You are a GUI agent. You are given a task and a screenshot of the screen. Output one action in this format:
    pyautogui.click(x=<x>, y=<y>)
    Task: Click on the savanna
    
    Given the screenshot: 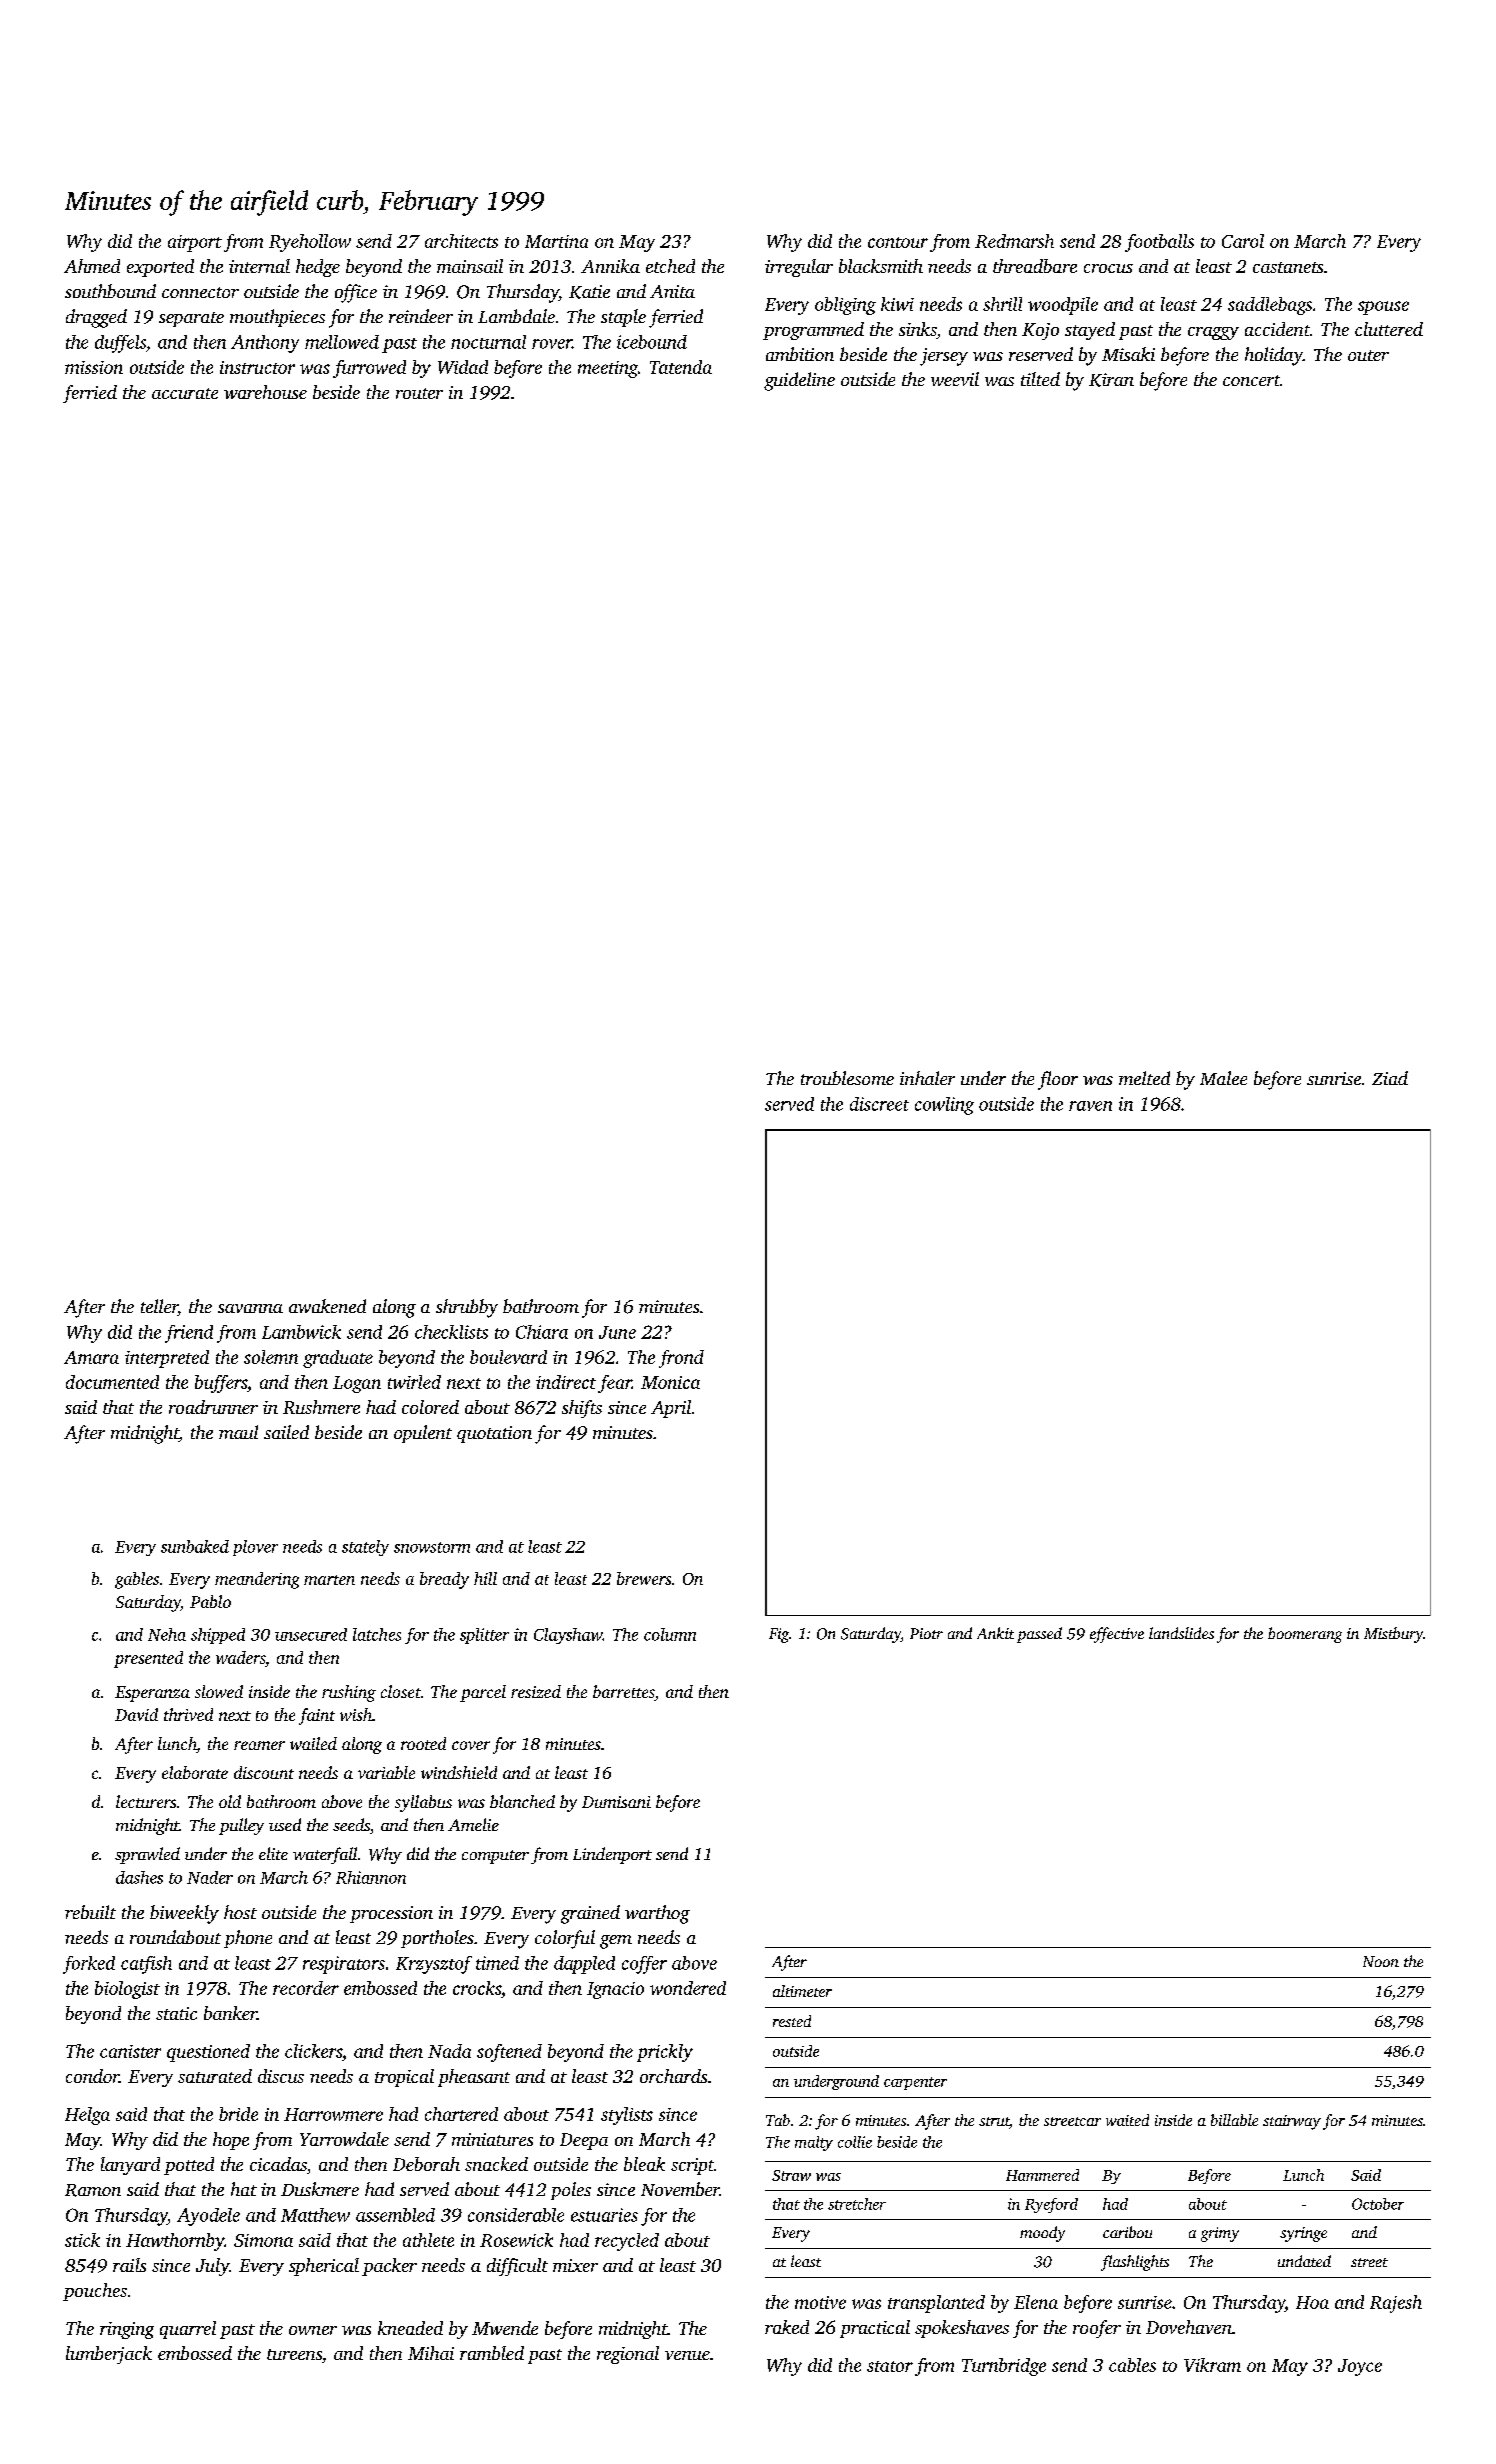 What is the action you would take?
    pyautogui.click(x=250, y=1308)
